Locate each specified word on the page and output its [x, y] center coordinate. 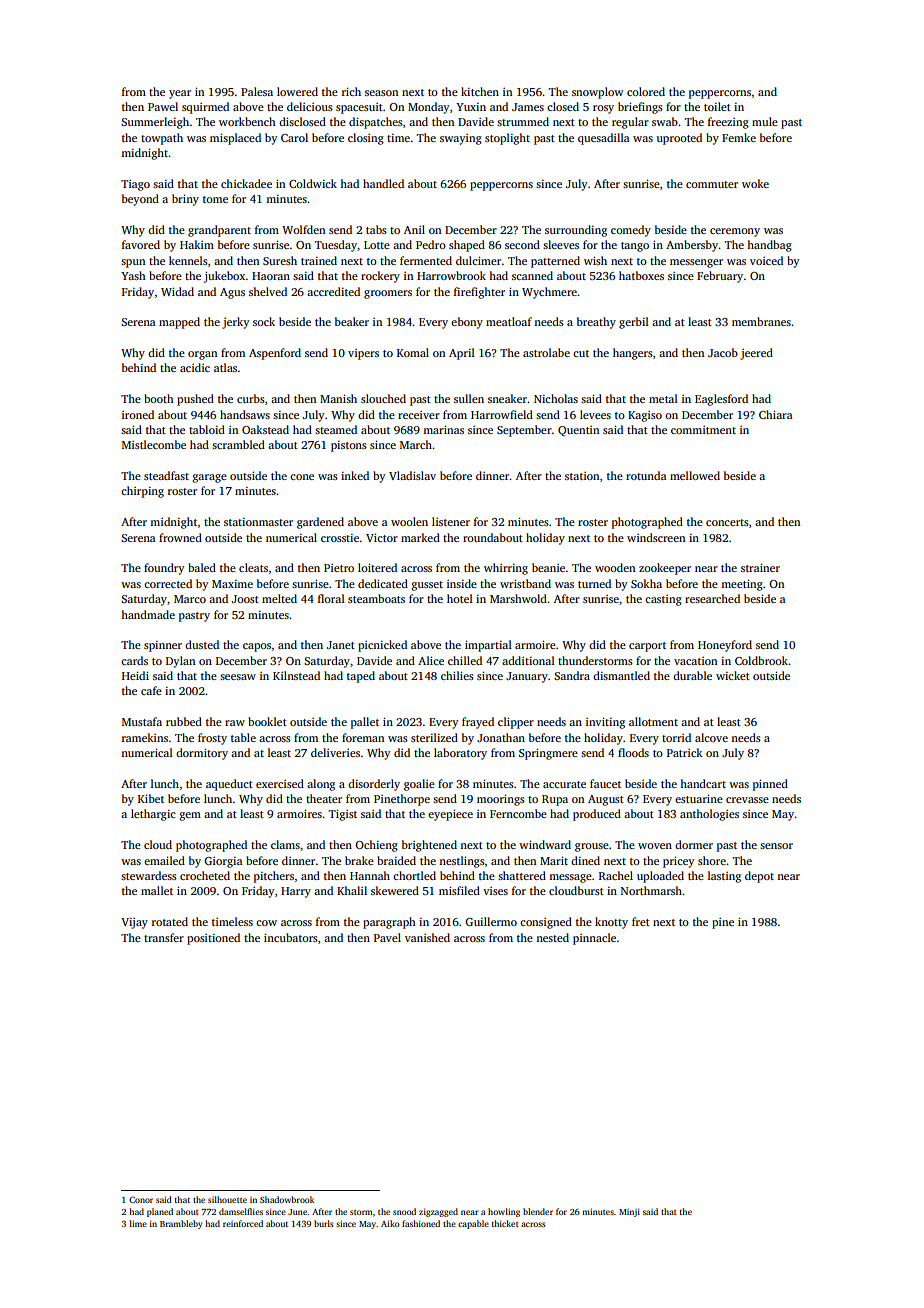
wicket [733, 675]
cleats [253, 567]
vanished [427, 937]
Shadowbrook [287, 1199]
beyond [140, 200]
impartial [488, 646]
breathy [596, 323]
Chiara [775, 414]
